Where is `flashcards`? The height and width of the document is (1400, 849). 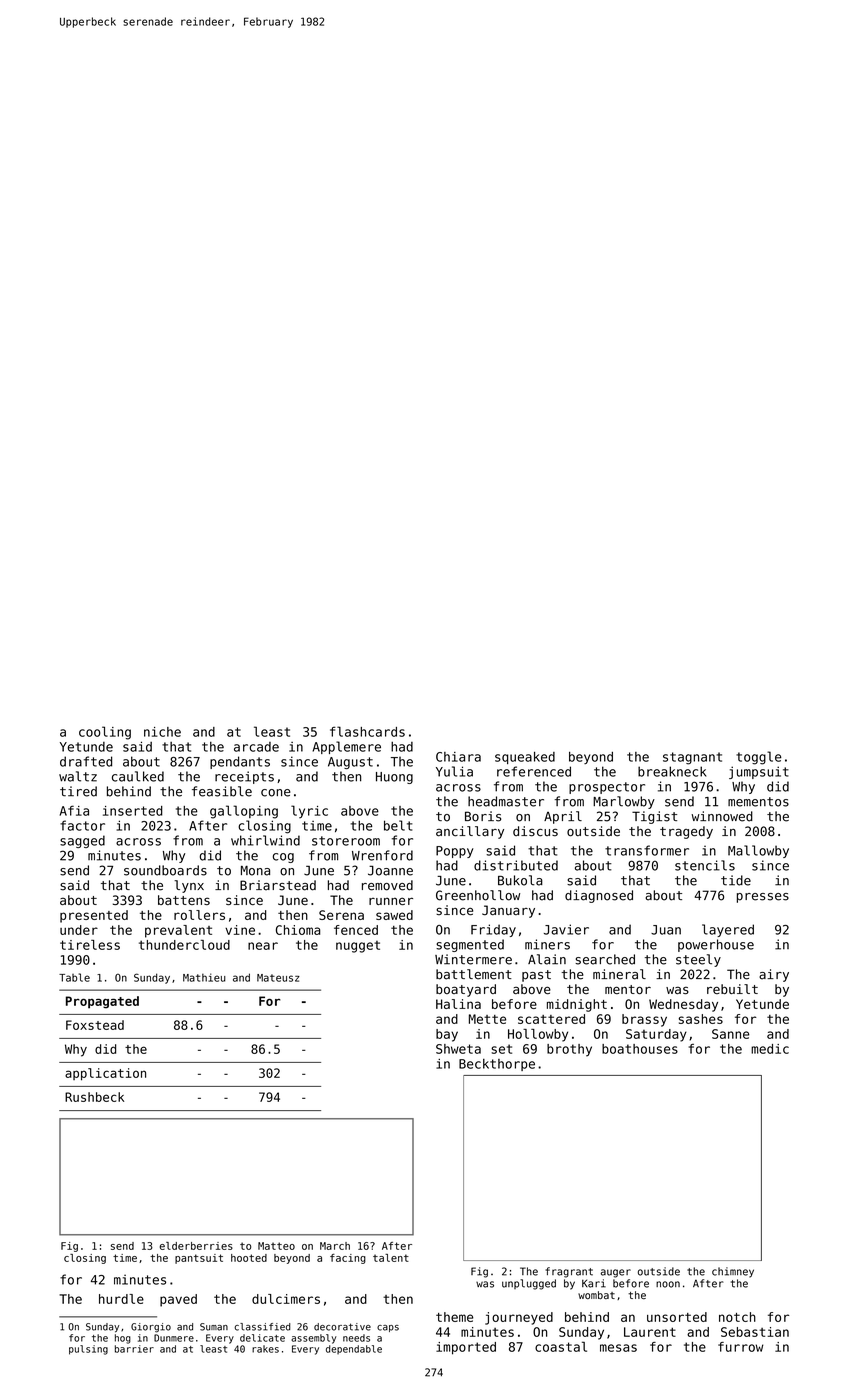
flashcards is located at coordinates (367, 731).
